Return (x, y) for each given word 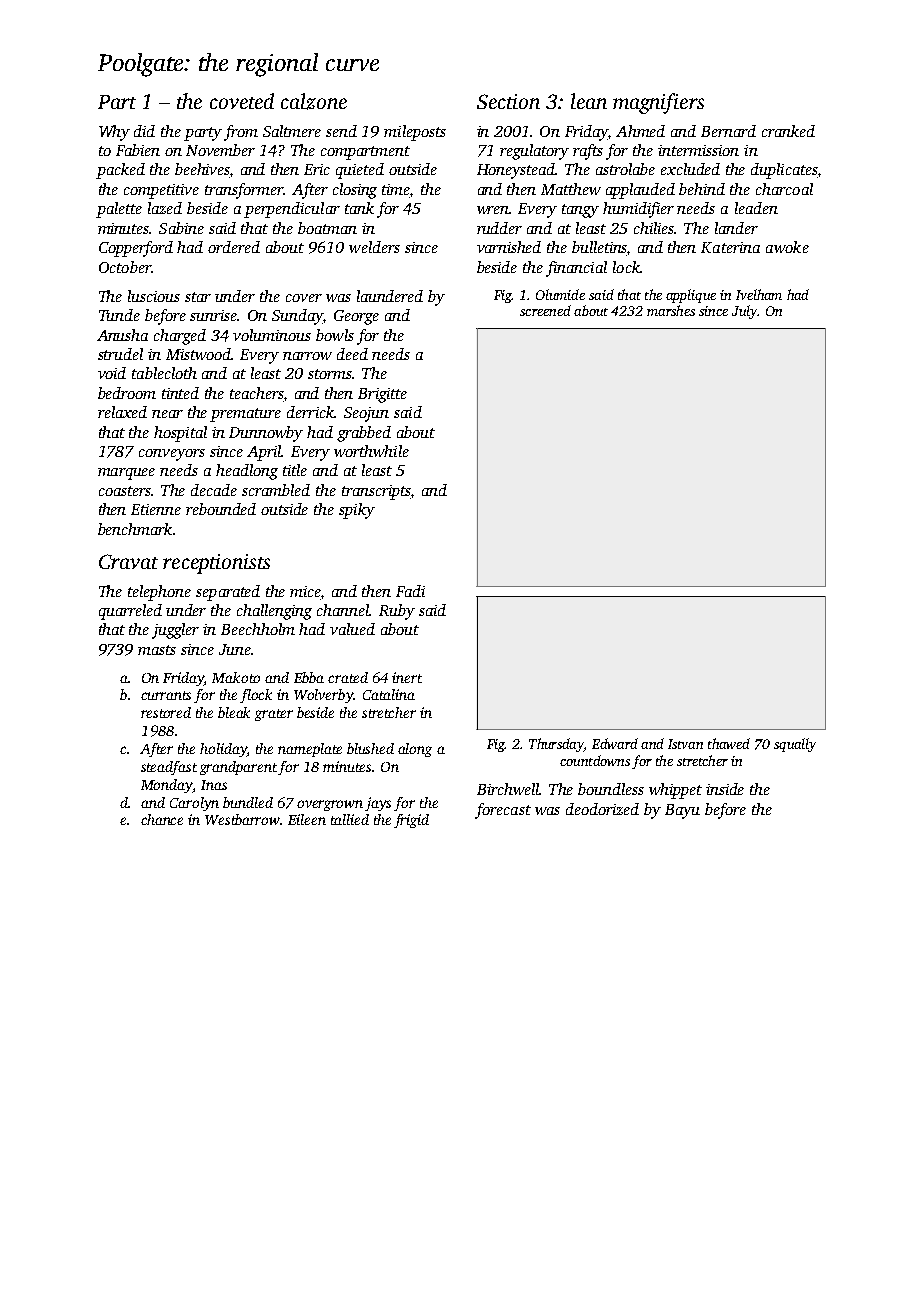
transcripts (376, 492)
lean (589, 101)
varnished (509, 247)
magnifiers (658, 103)
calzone (314, 101)
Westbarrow (242, 819)
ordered (234, 247)
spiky (357, 511)
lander (736, 228)
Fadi (410, 591)
